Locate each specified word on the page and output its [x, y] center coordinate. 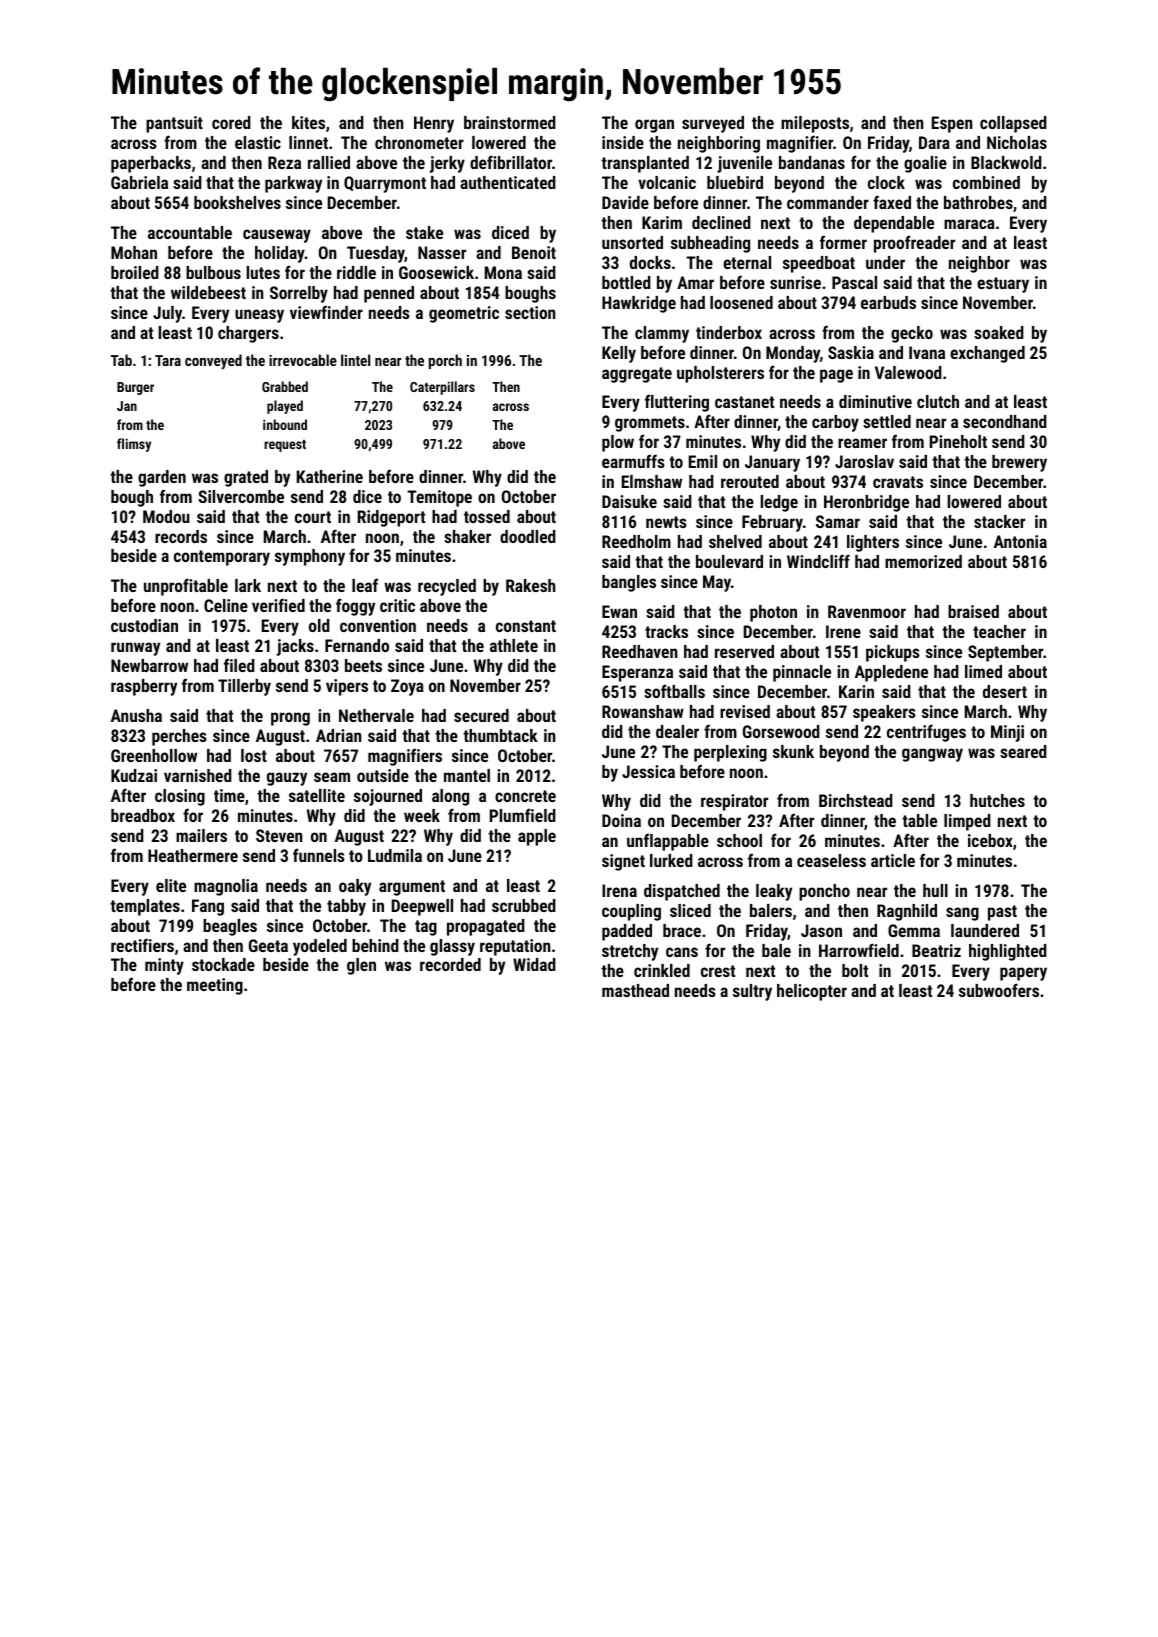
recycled [447, 587]
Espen [952, 124]
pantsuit [174, 124]
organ [654, 126]
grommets [650, 424]
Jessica [648, 771]
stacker [999, 521]
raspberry [144, 687]
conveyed [213, 361]
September [1005, 653]
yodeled [320, 947]
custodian [144, 625]
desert [1005, 691]
